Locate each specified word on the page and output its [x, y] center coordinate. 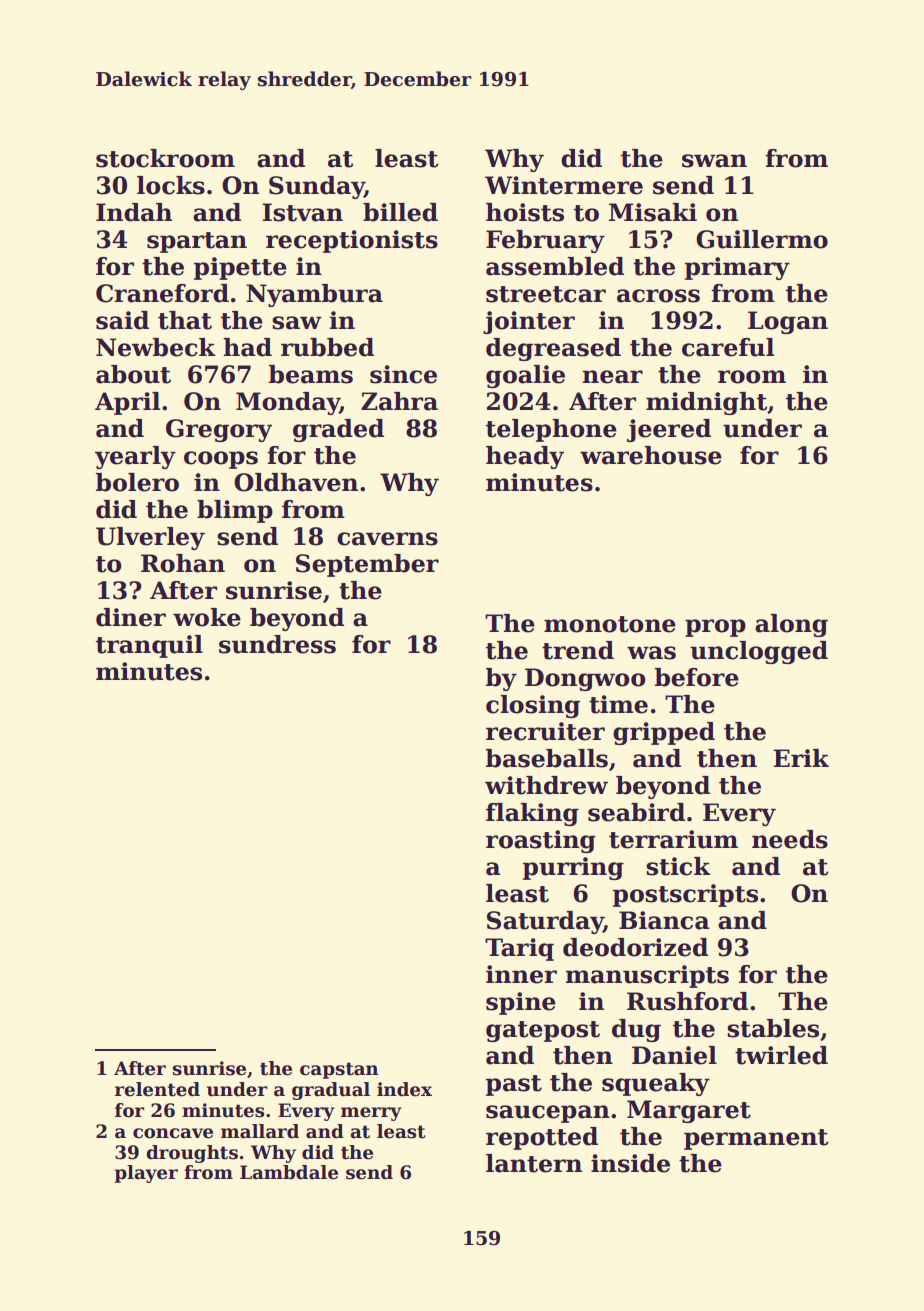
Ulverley [150, 538]
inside [630, 1163]
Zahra [399, 401]
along [791, 625]
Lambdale [289, 1172]
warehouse [651, 455]
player [146, 1174]
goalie [525, 376]
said [122, 320]
